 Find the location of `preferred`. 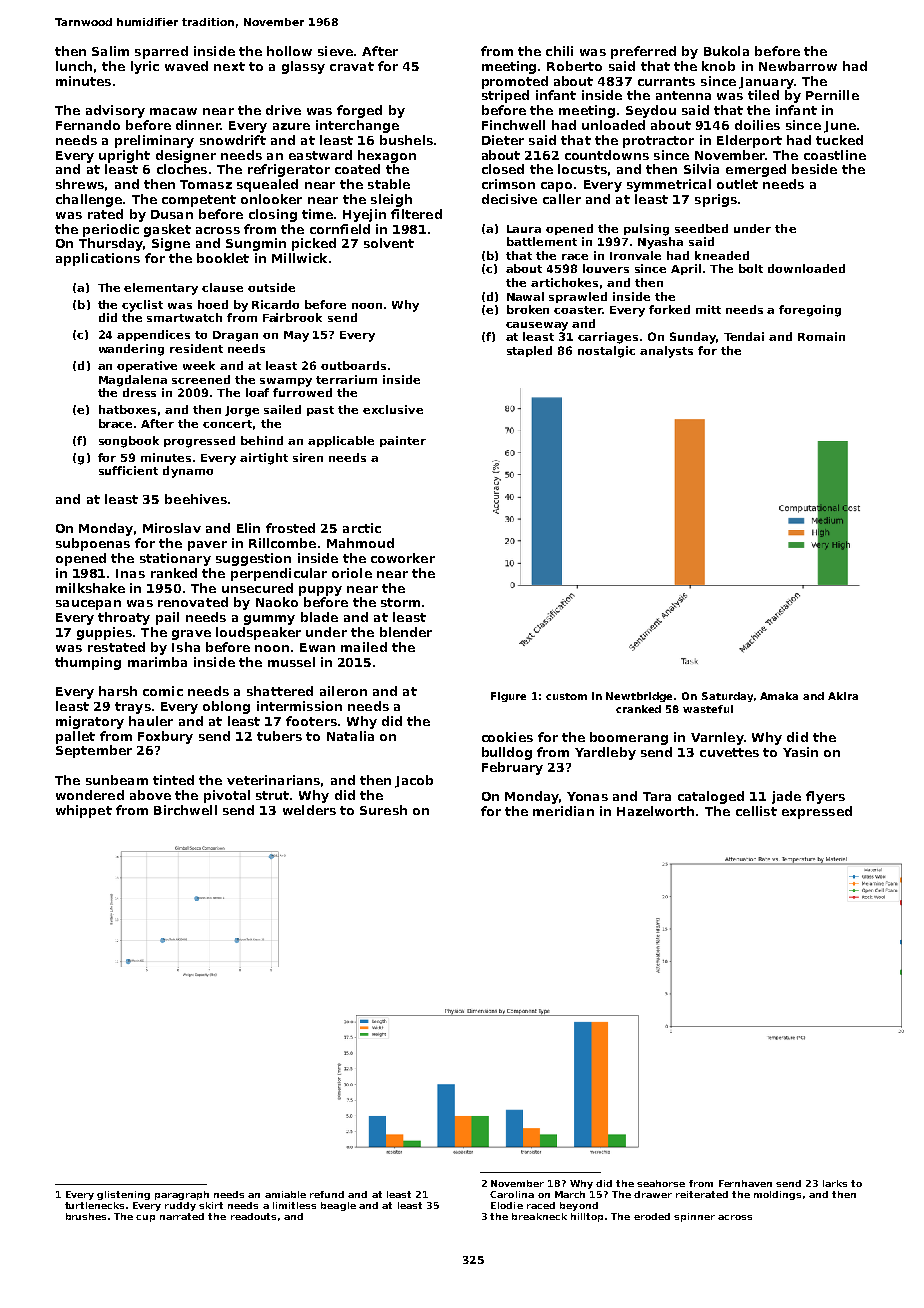

preferred is located at coordinates (643, 52).
